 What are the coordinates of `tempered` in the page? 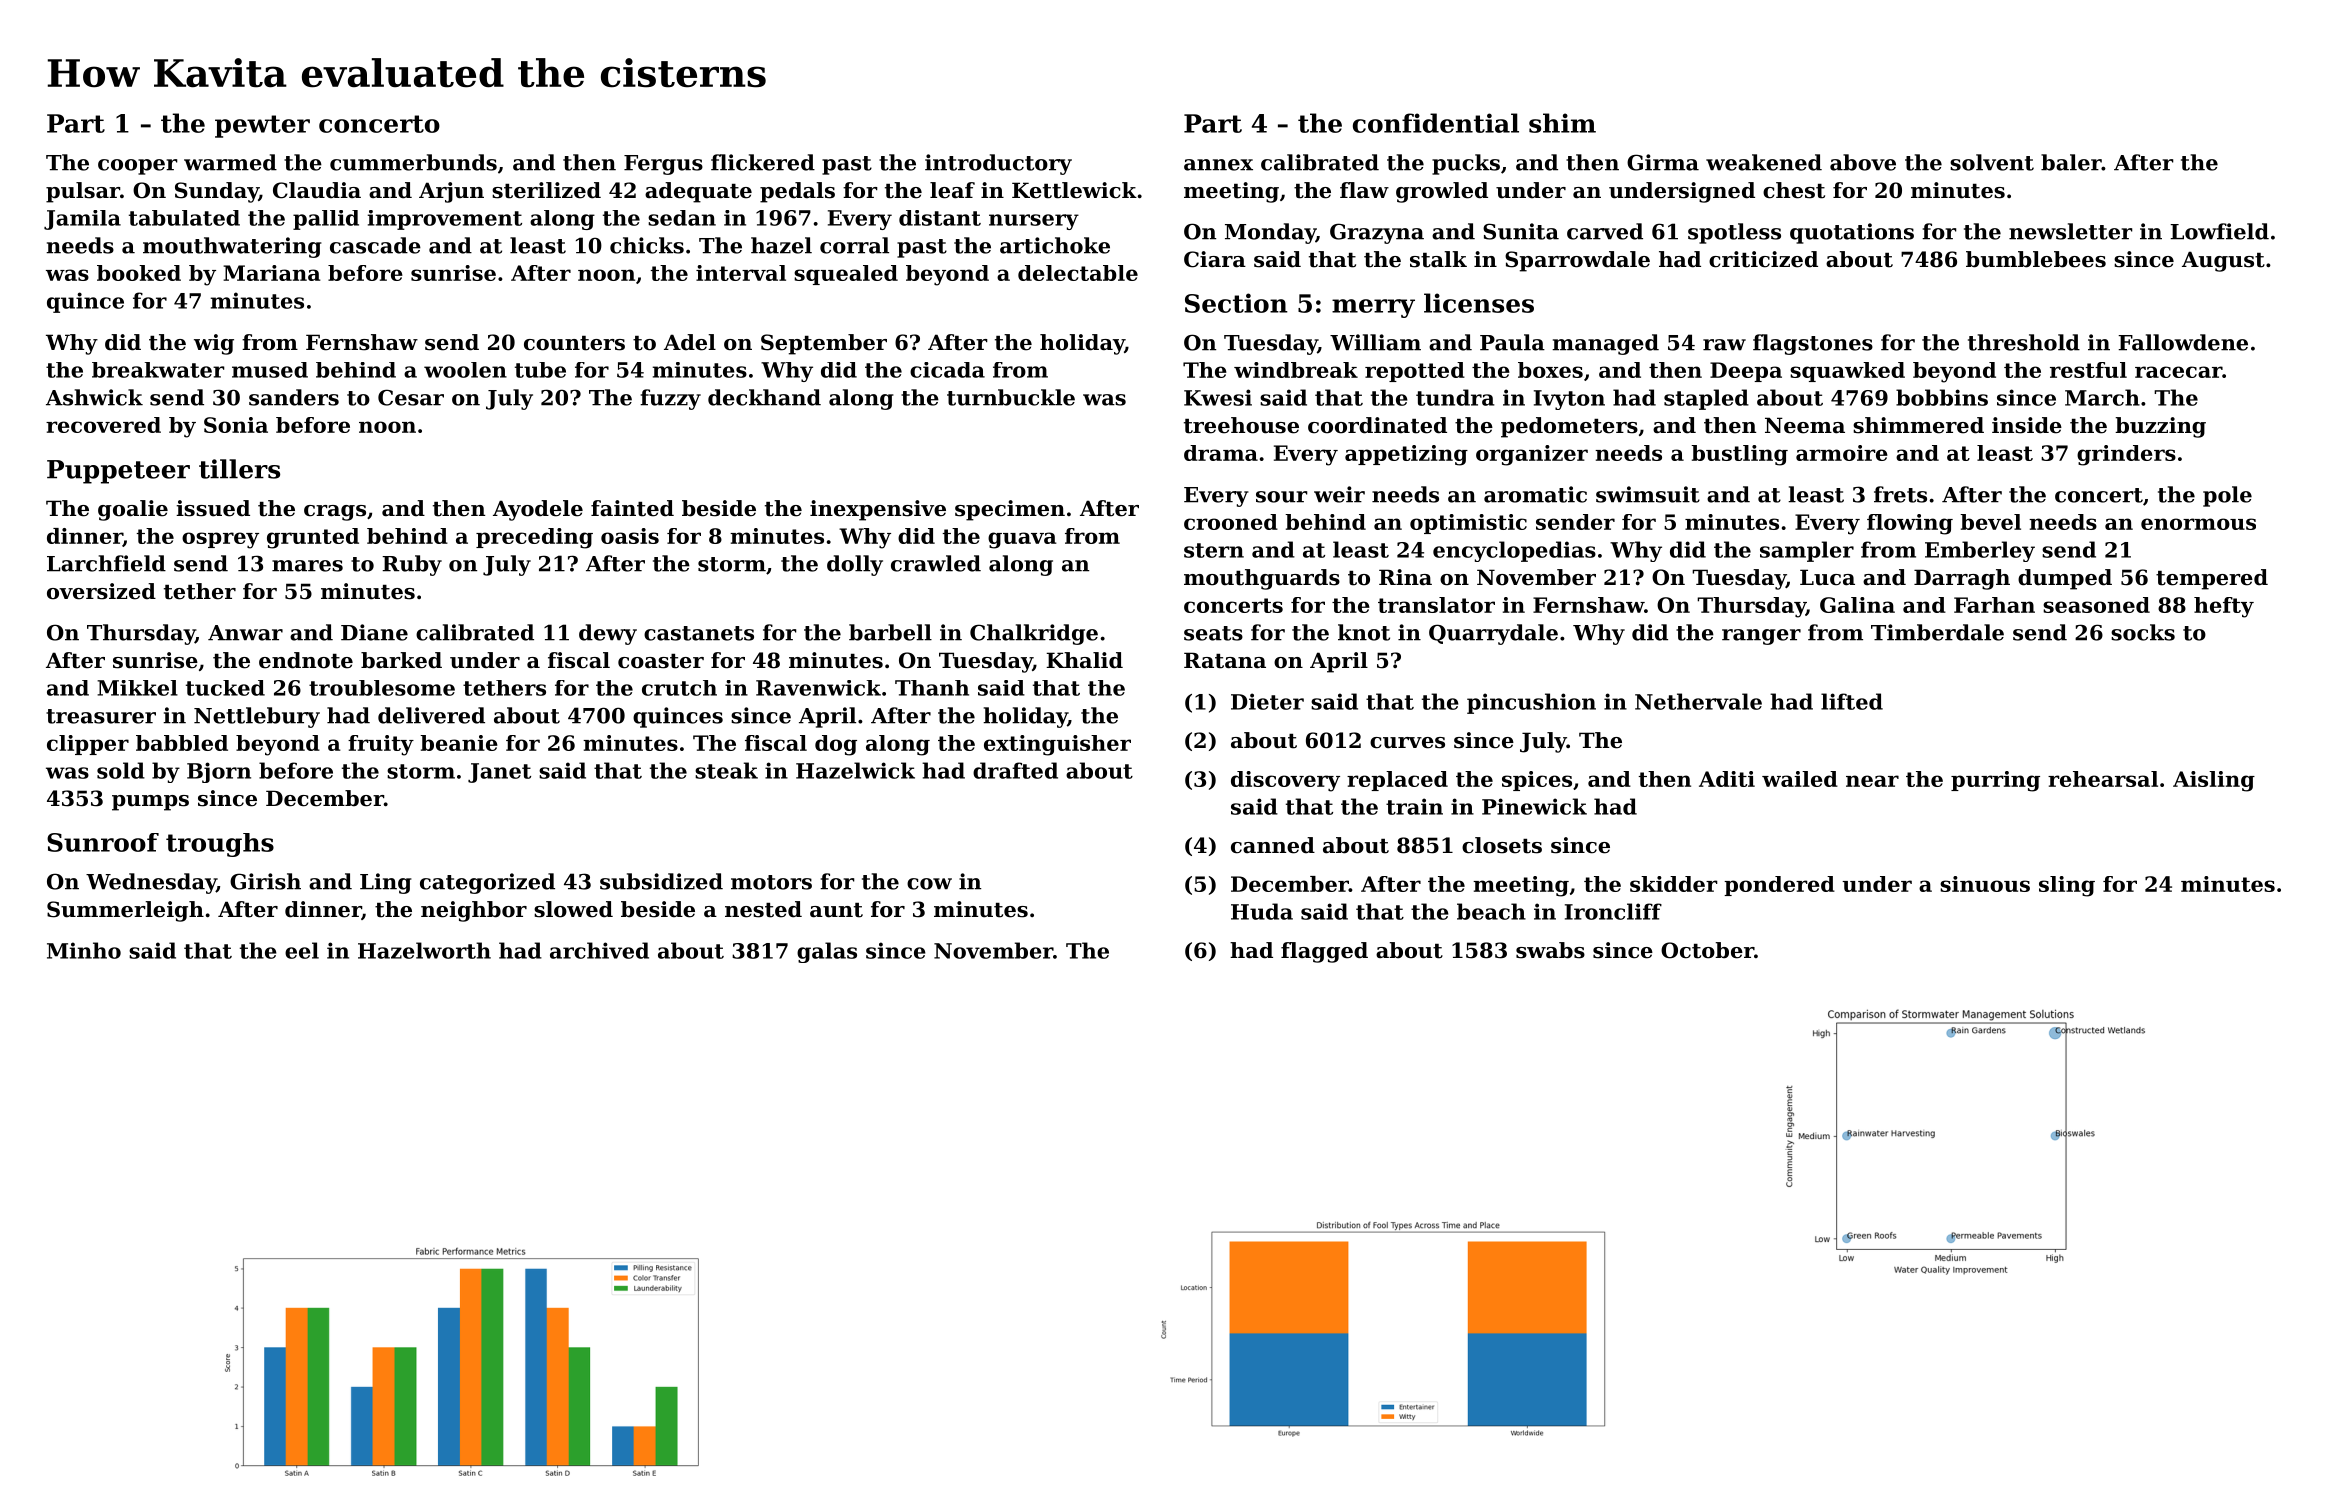 It's located at (2212, 579).
